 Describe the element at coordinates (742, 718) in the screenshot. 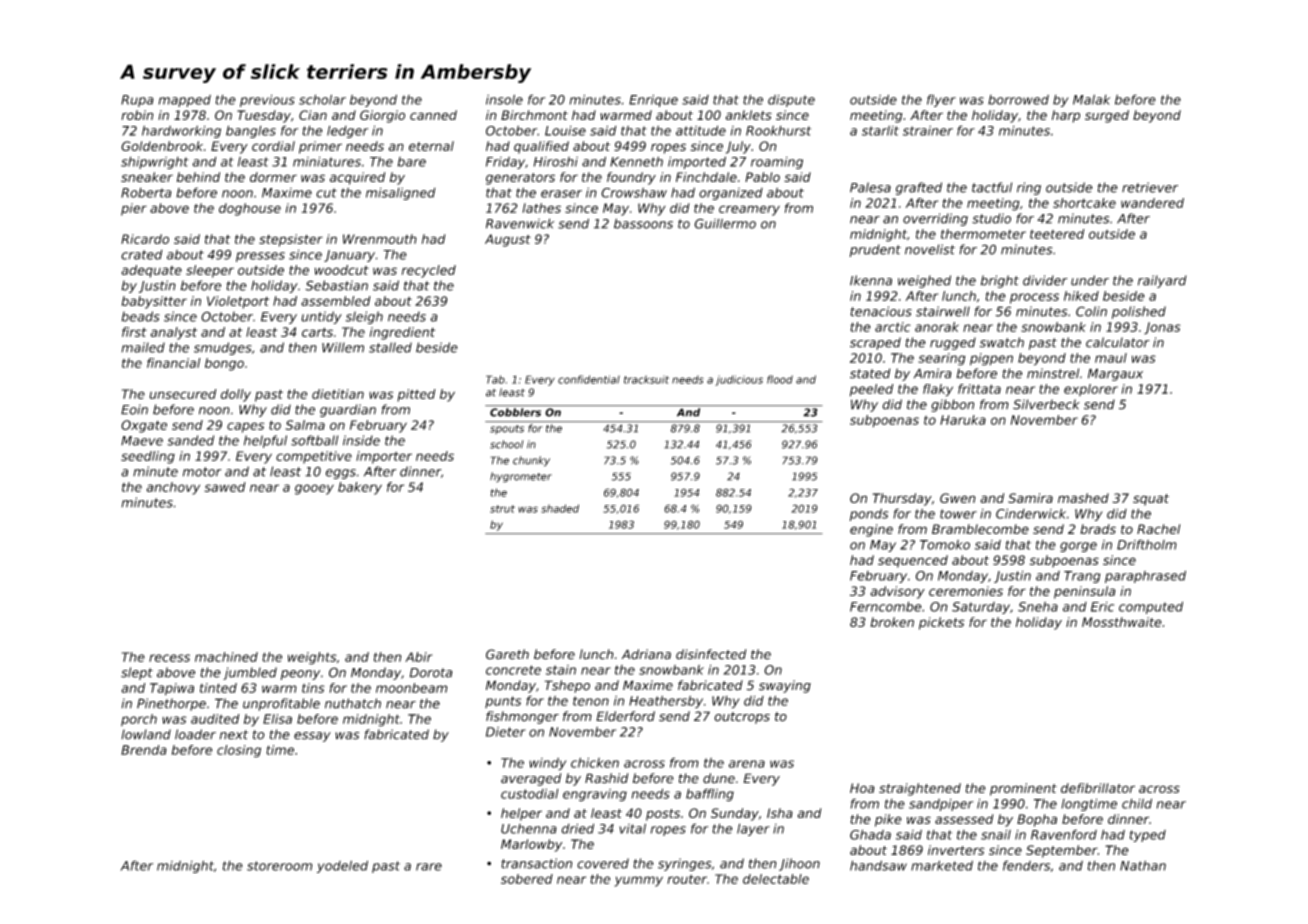

I see `outcrops` at that location.
